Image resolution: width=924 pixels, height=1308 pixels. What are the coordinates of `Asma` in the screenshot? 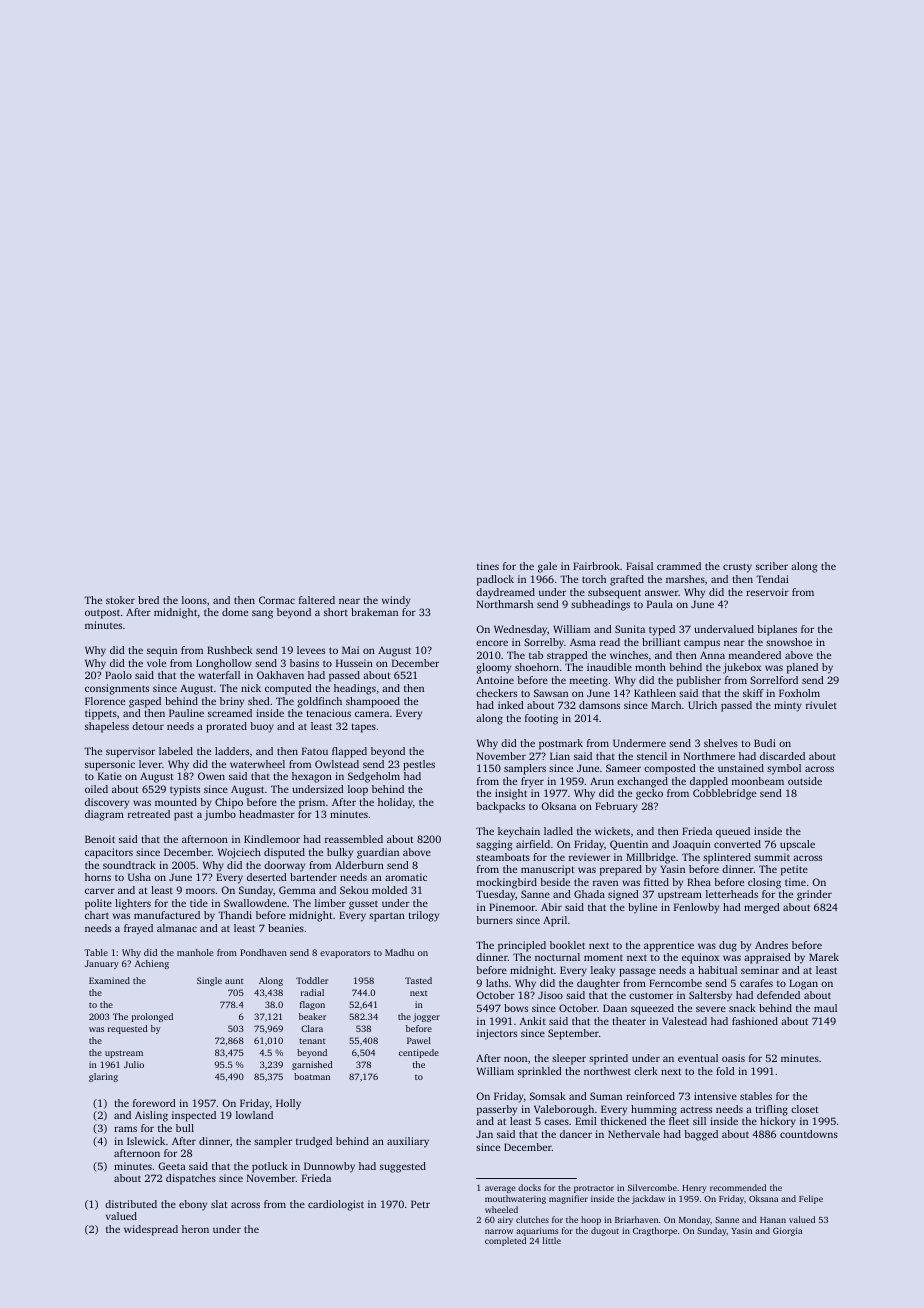 It's located at (583, 642).
